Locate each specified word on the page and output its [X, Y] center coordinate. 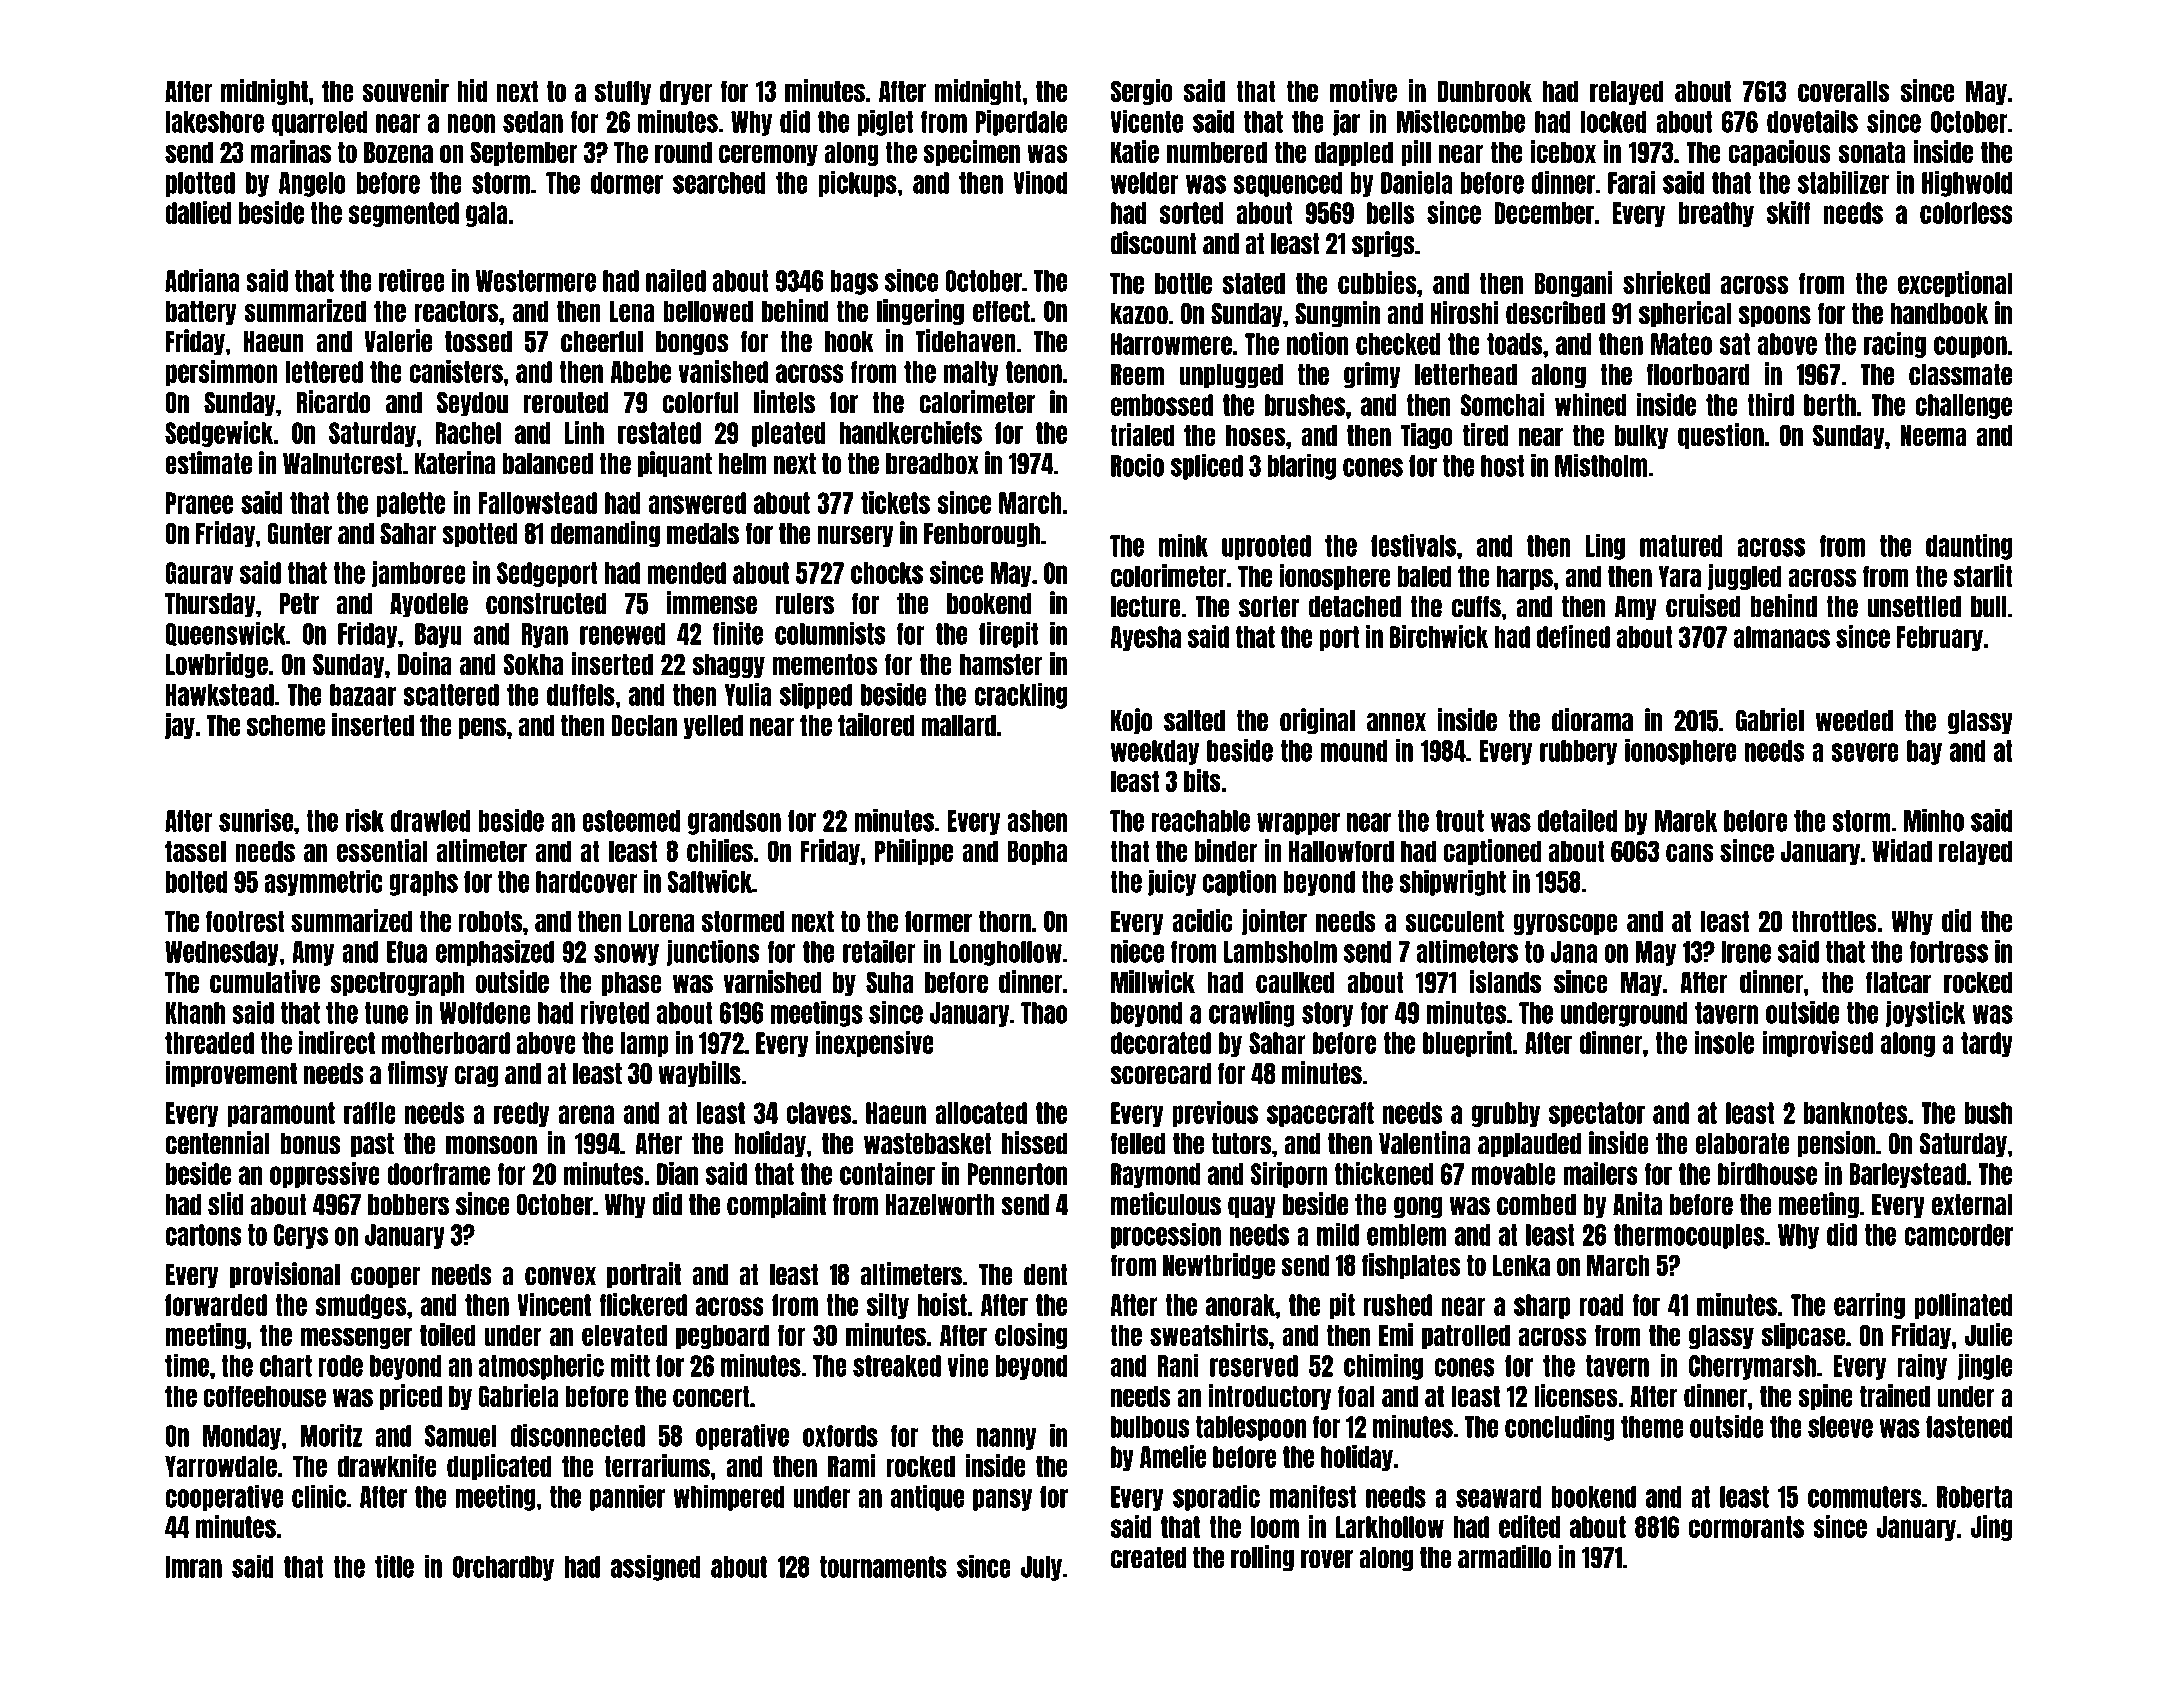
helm [742, 464]
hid [472, 90]
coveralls [1843, 91]
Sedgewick [219, 434]
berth [1830, 405]
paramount [281, 1114]
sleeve [1840, 1427]
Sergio [1141, 92]
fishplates [1411, 1266]
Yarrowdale [221, 1466]
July [1041, 1568]
